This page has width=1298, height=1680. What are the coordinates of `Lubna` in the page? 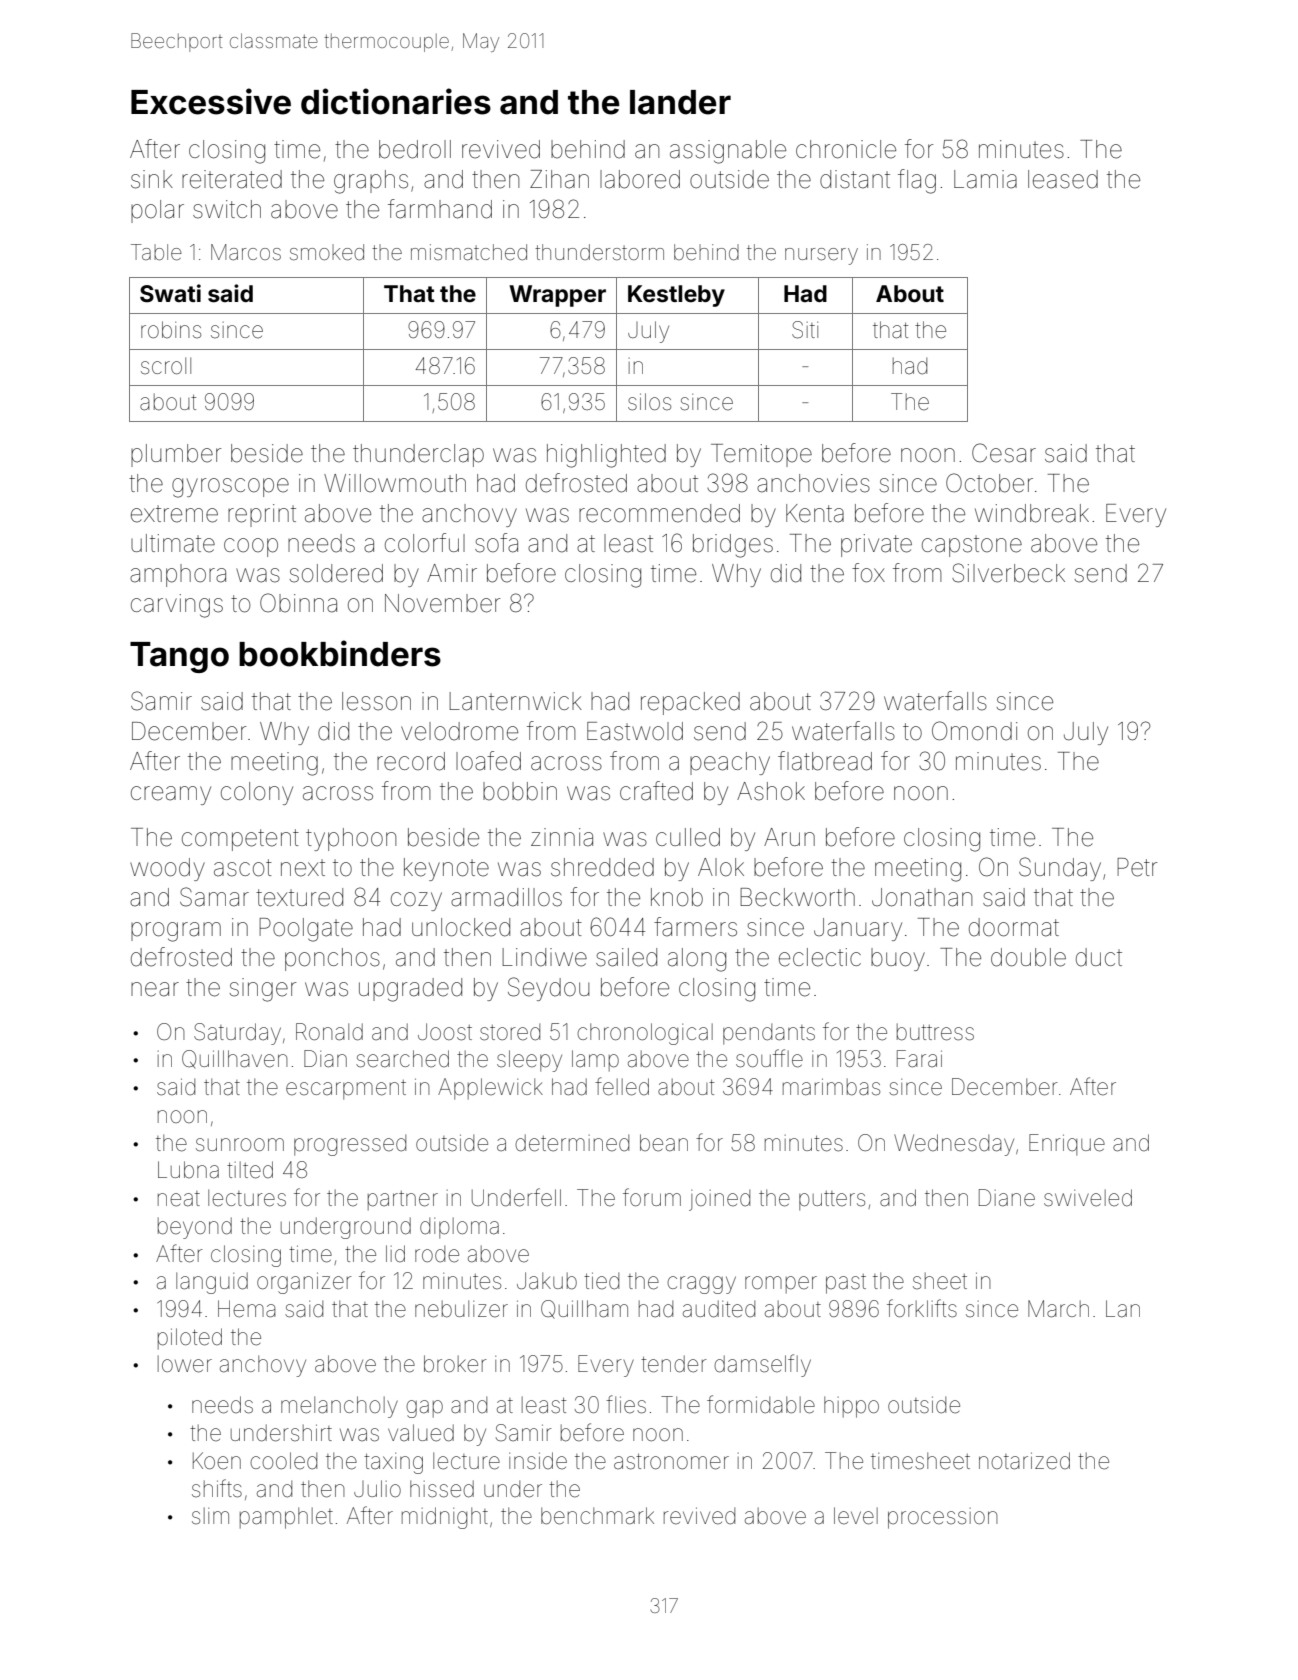 It's located at (188, 1170).
